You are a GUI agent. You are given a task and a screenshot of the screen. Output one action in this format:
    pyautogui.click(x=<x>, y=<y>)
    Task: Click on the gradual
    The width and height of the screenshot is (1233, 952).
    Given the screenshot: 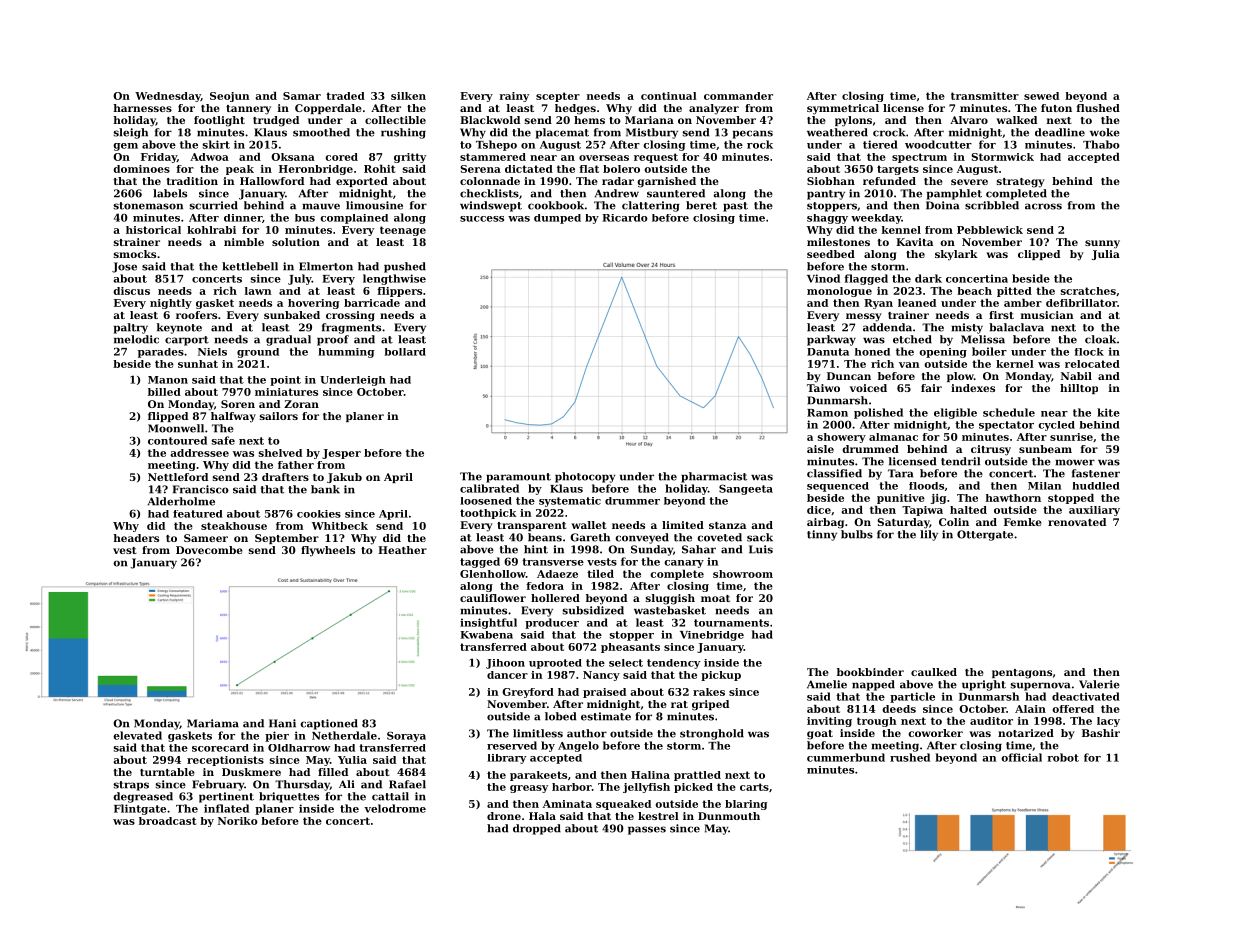 What is the action you would take?
    pyautogui.click(x=288, y=340)
